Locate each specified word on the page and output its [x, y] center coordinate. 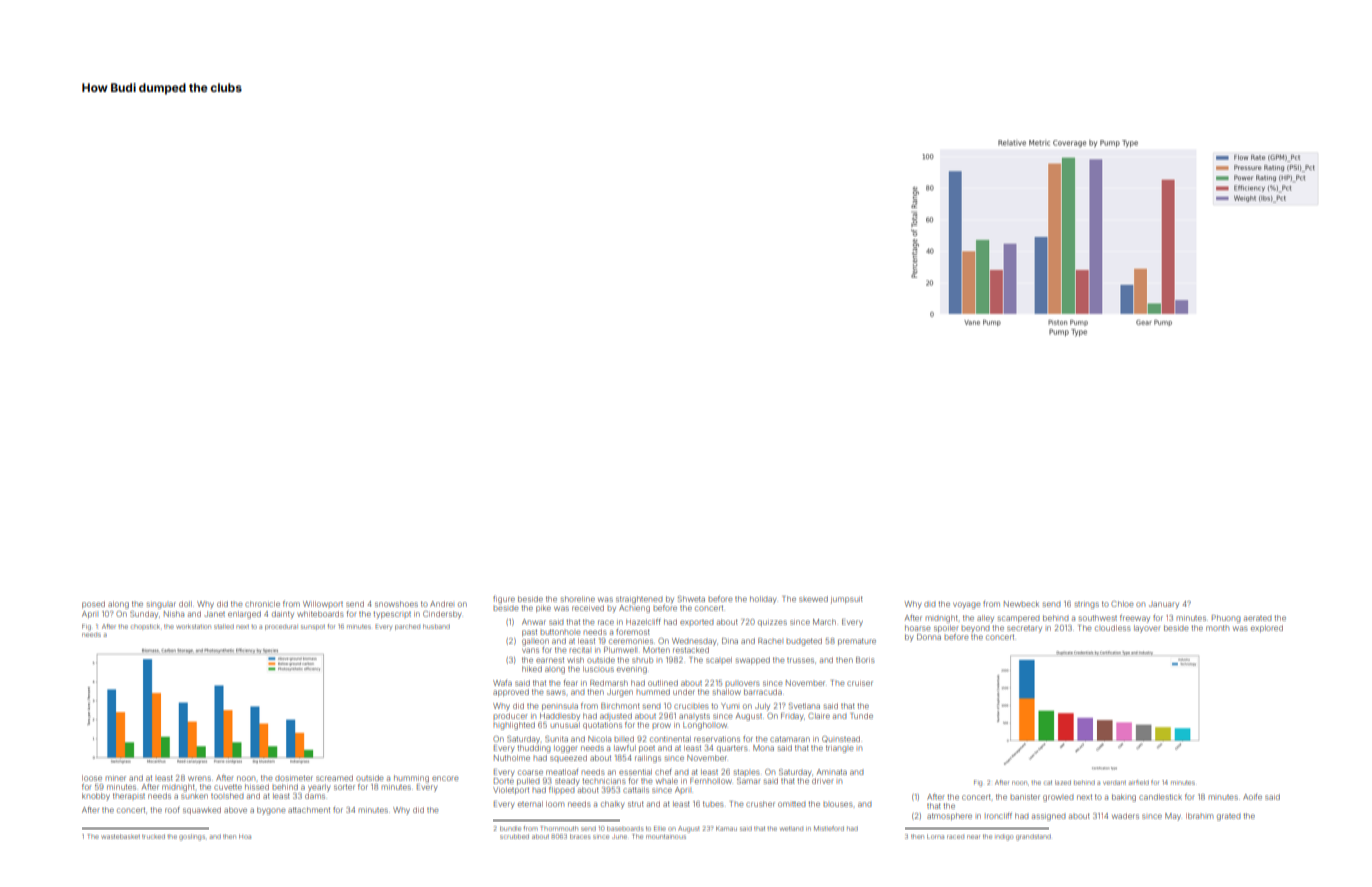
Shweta [691, 599]
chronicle [262, 604]
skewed [813, 599]
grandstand [1033, 837]
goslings [192, 837]
